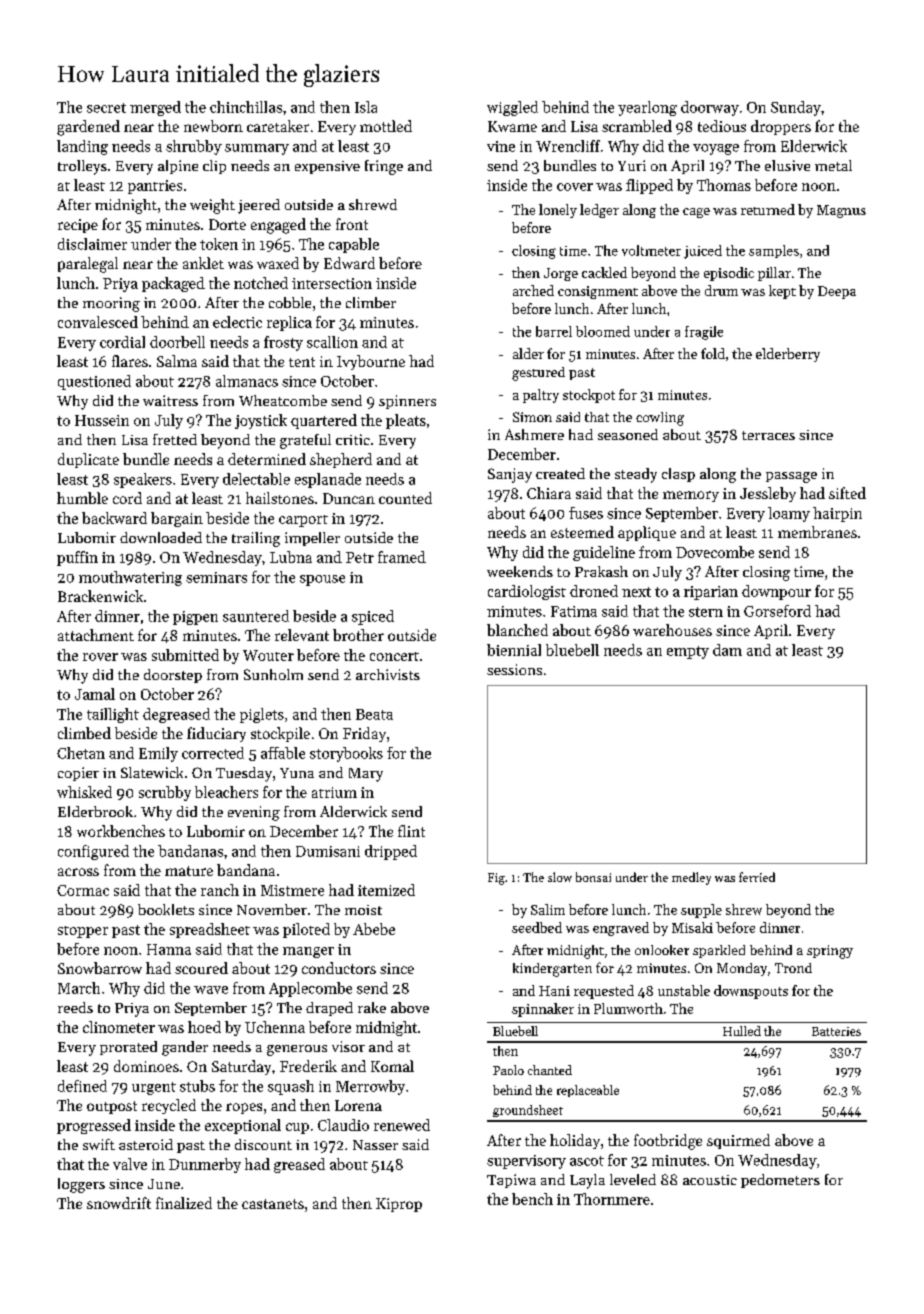 The height and width of the screenshot is (1314, 924). I want to click on Isla, so click(366, 107).
